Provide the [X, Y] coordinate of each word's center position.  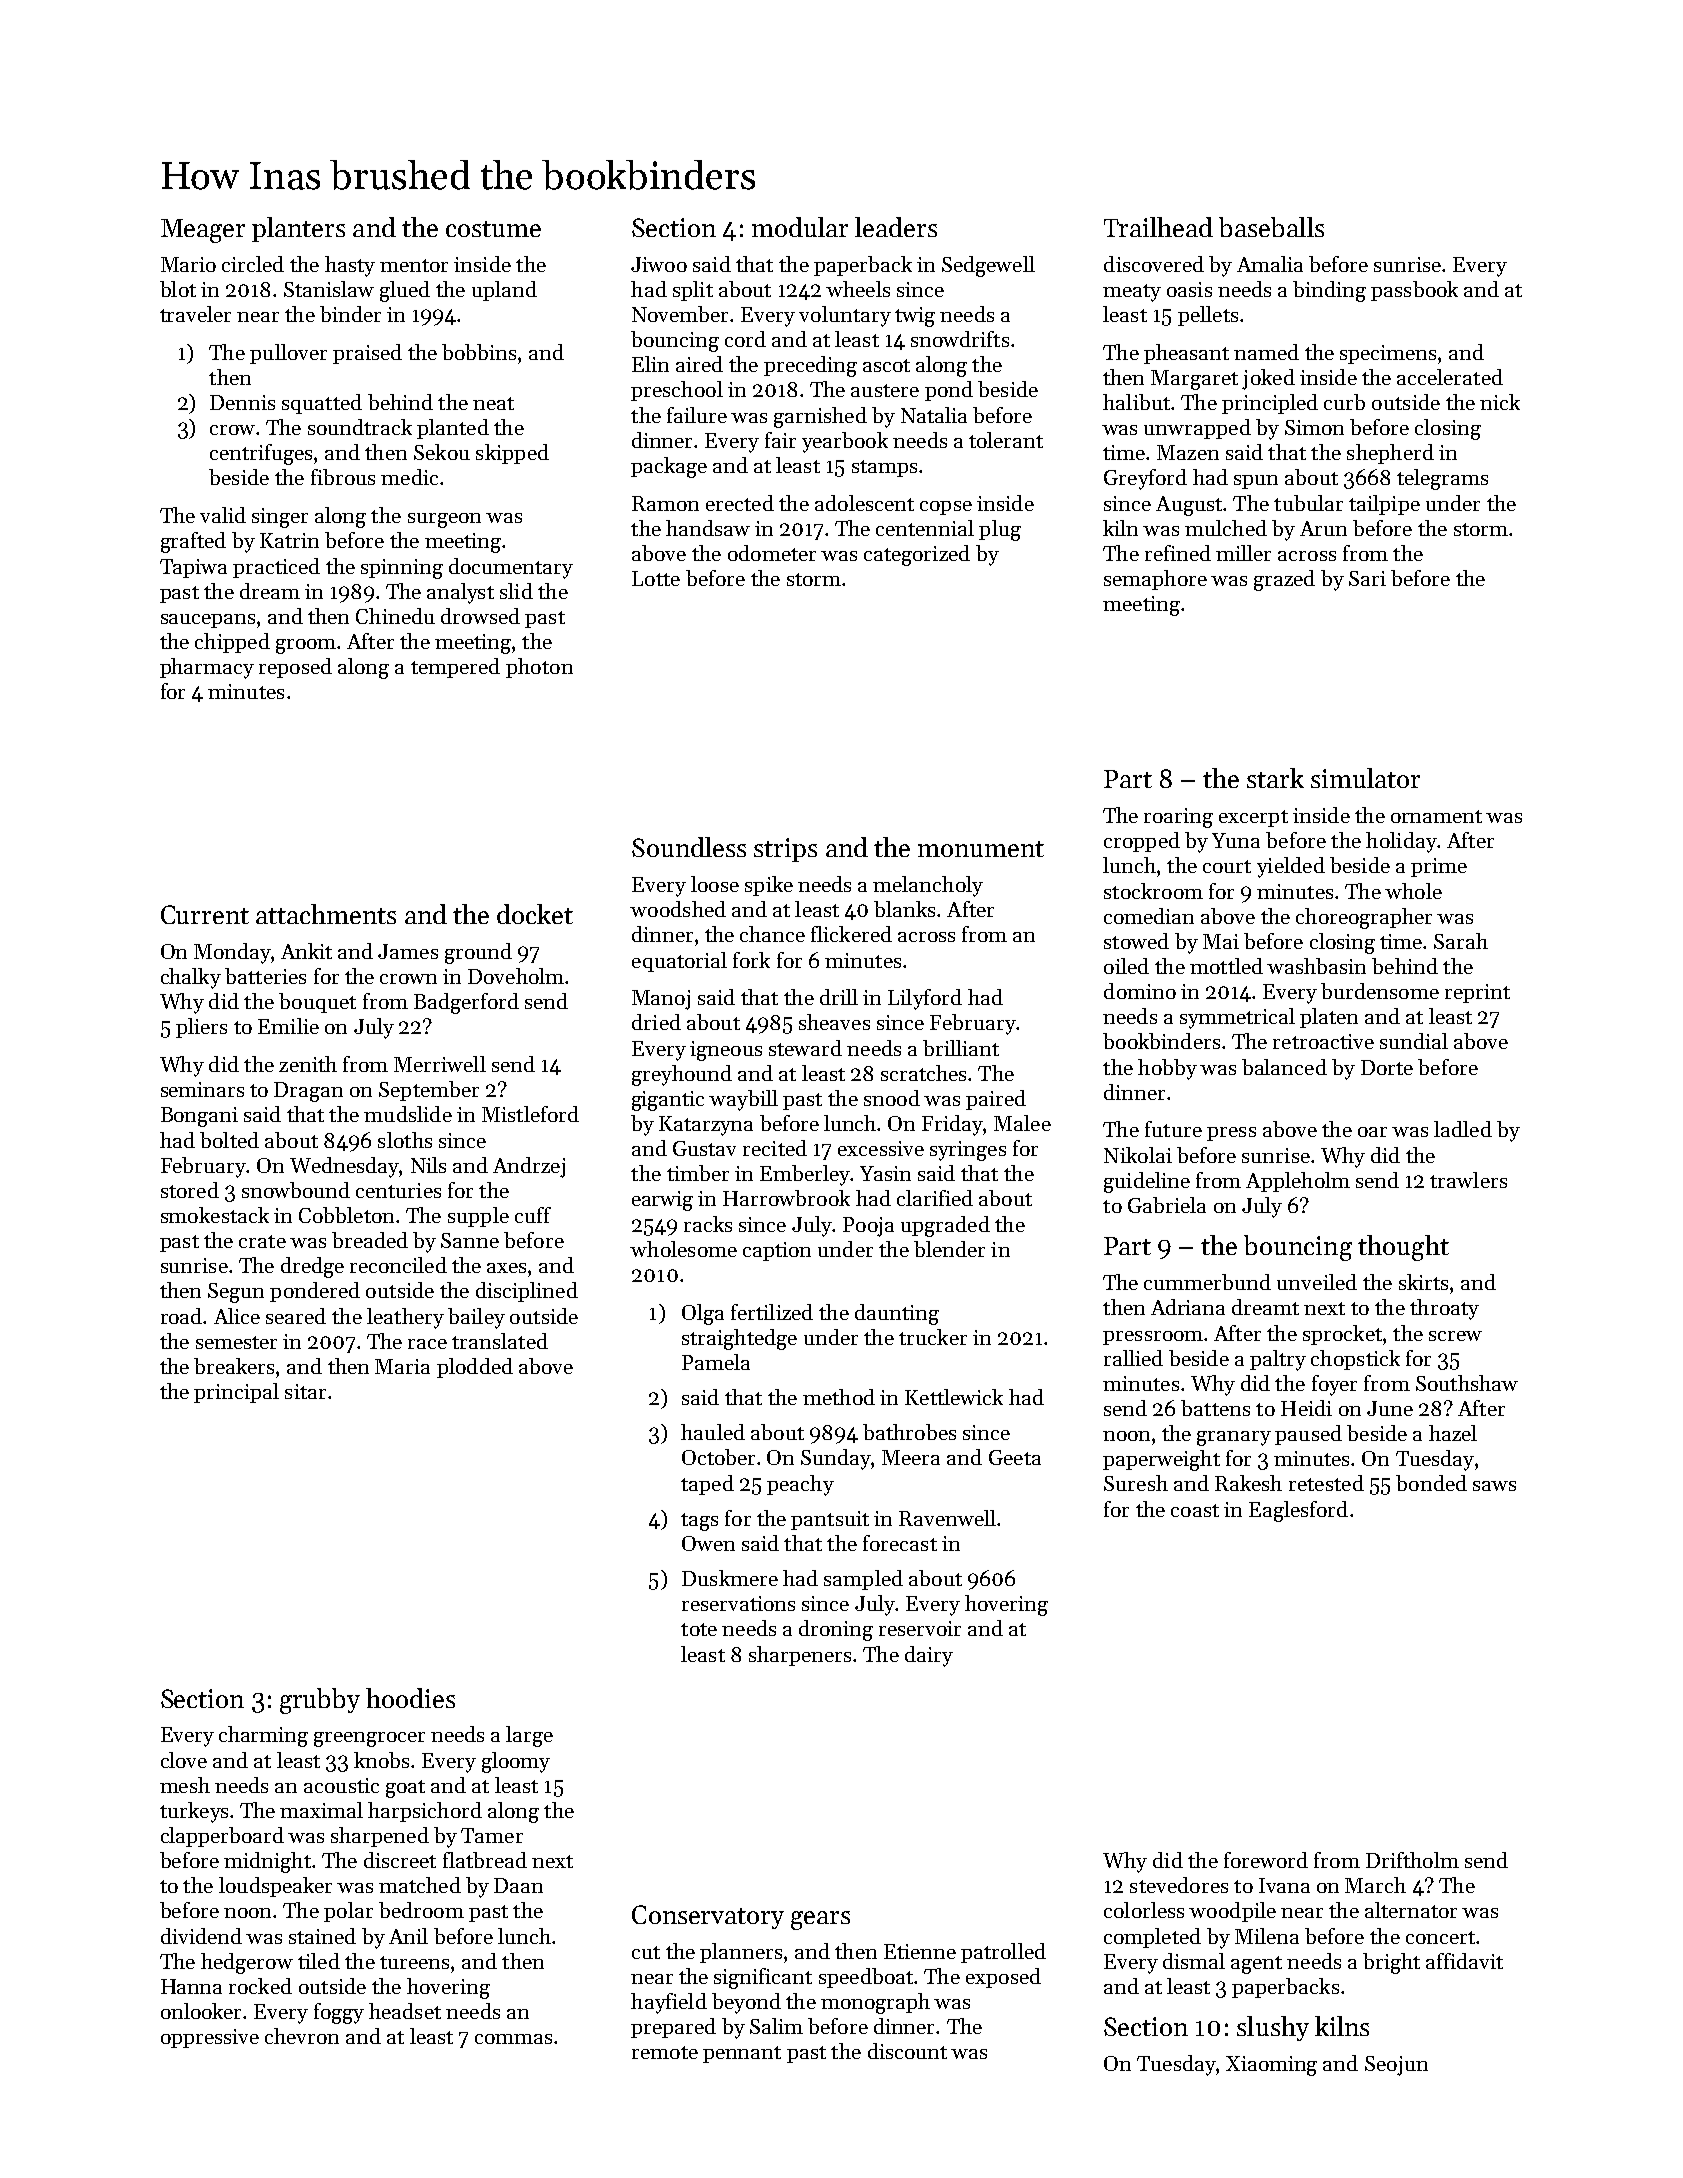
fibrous [343, 477]
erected [740, 503]
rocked [260, 1986]
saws [1494, 1486]
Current [205, 914]
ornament [1436, 816]
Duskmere [730, 1578]
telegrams [1442, 479]
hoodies [410, 1698]
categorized [917, 555]
